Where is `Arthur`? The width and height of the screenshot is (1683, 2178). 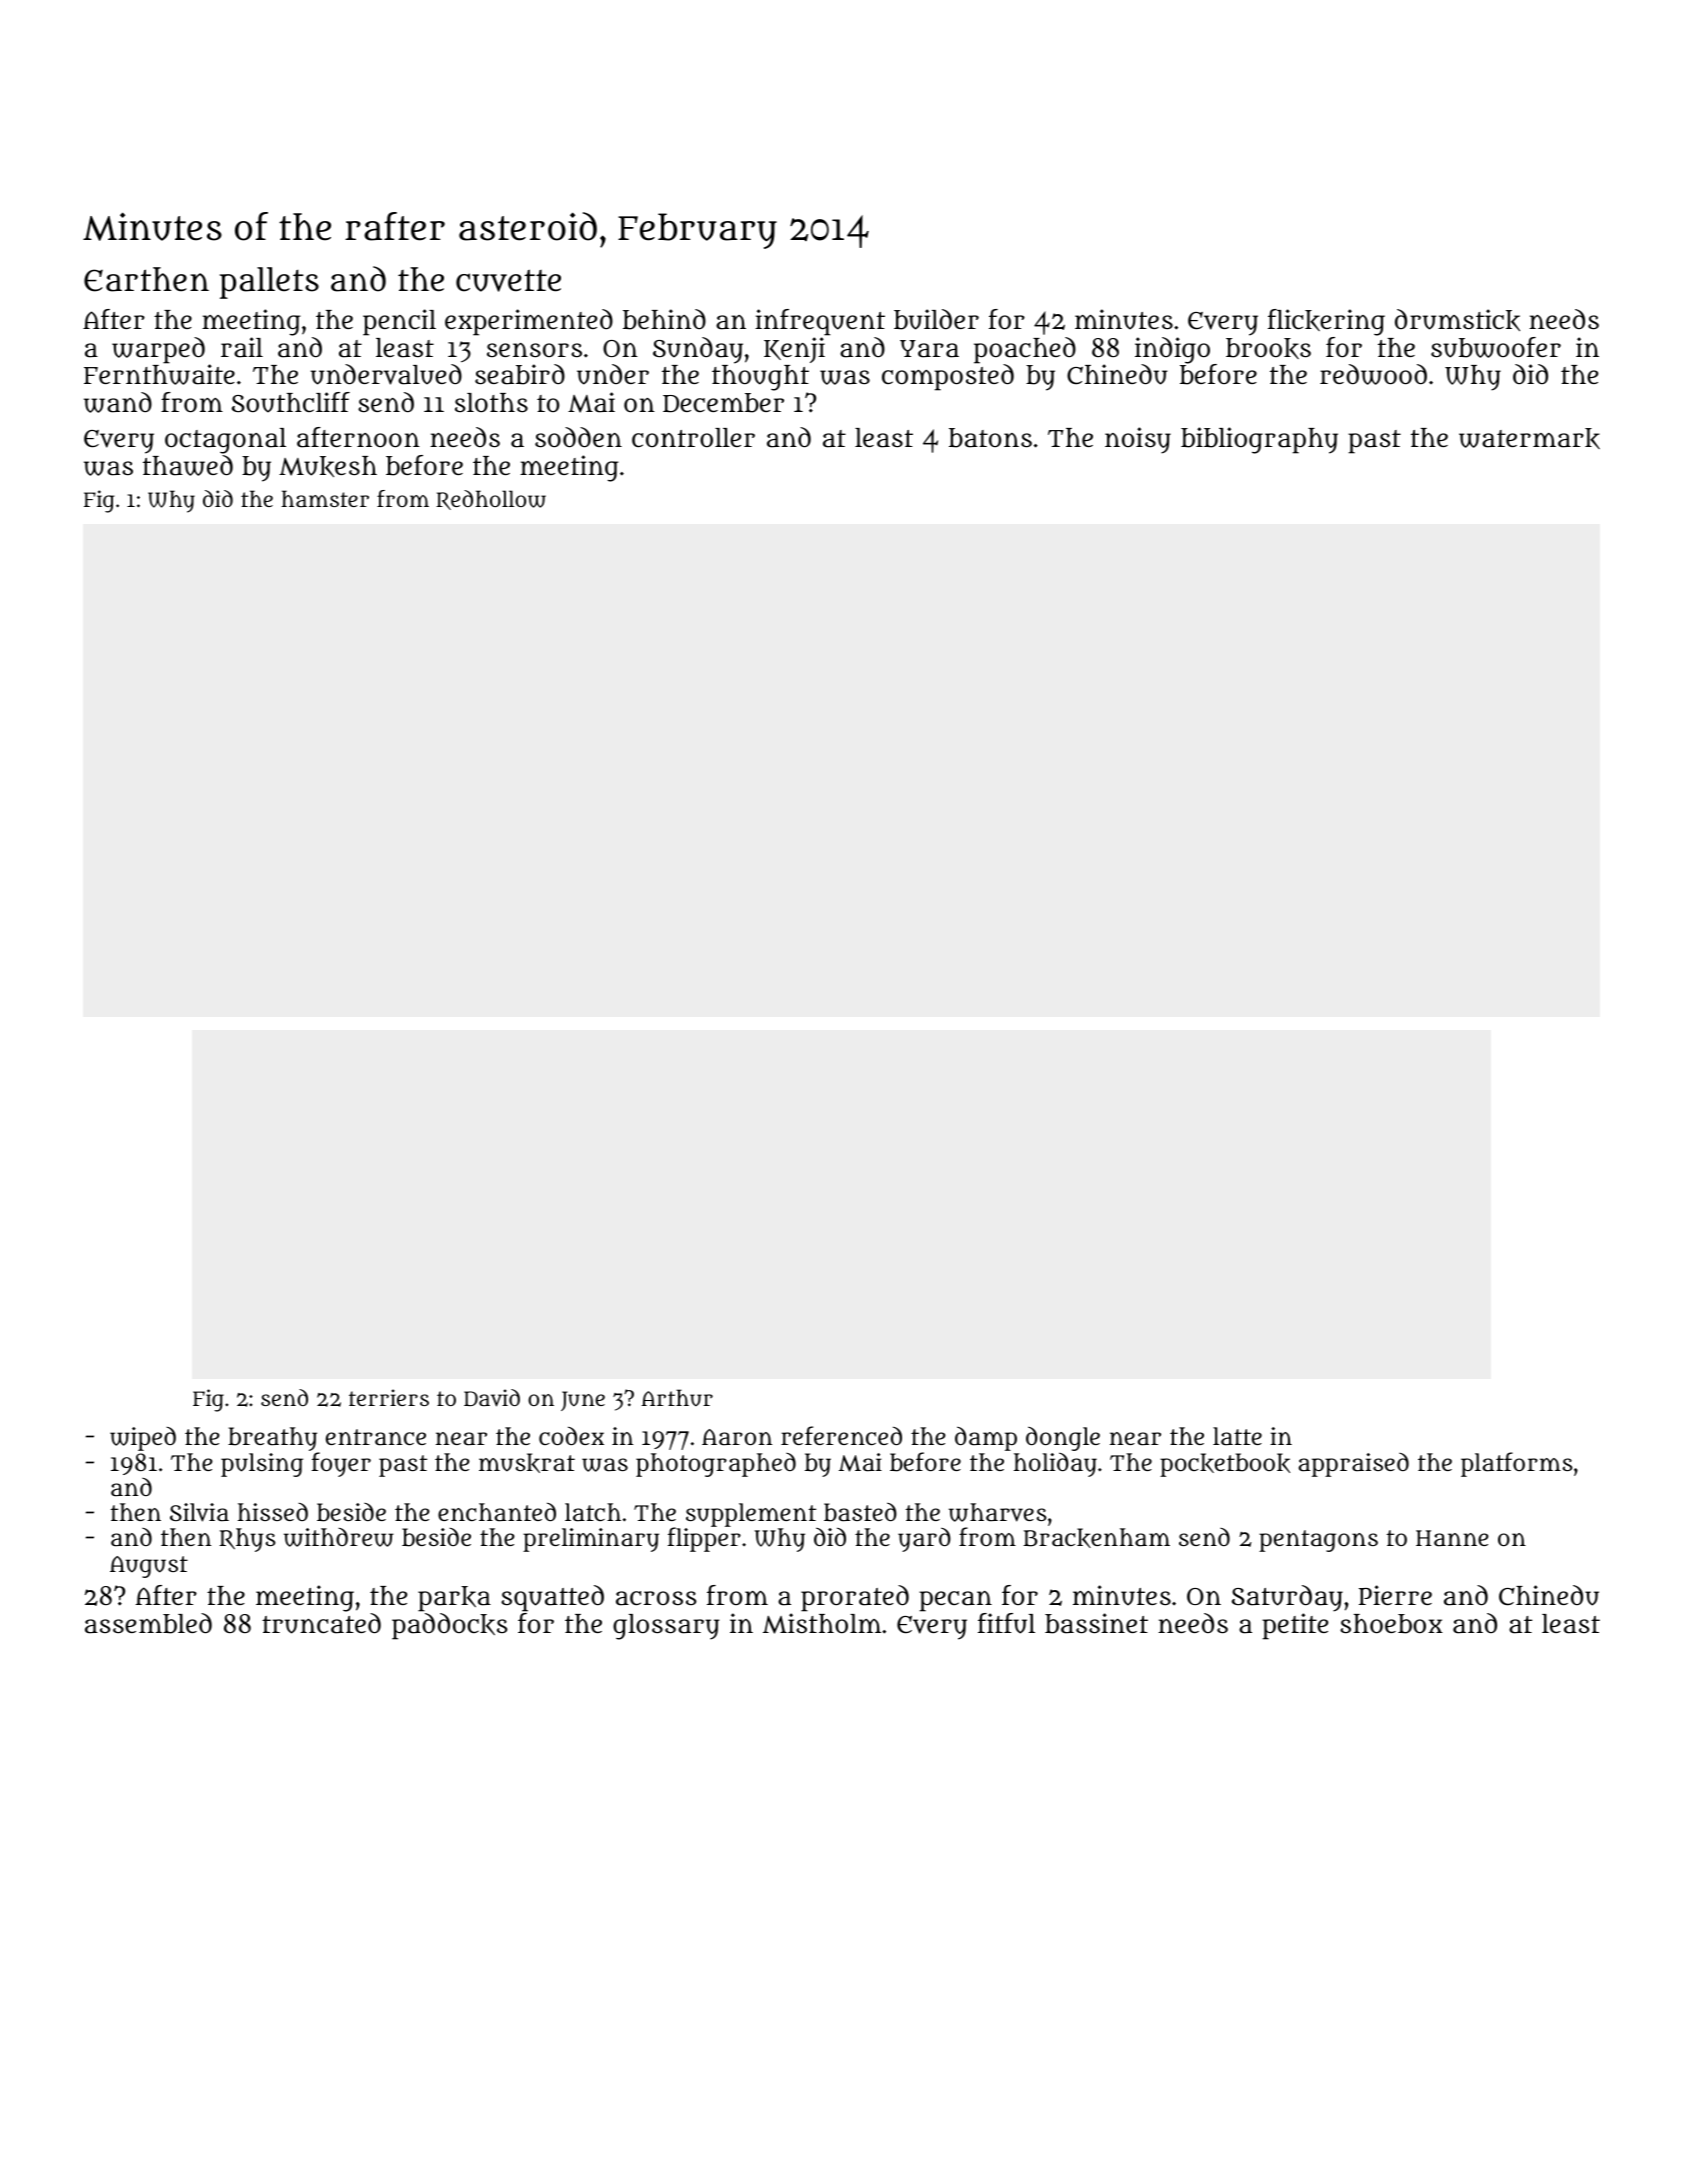 Arthur is located at coordinates (677, 1397).
